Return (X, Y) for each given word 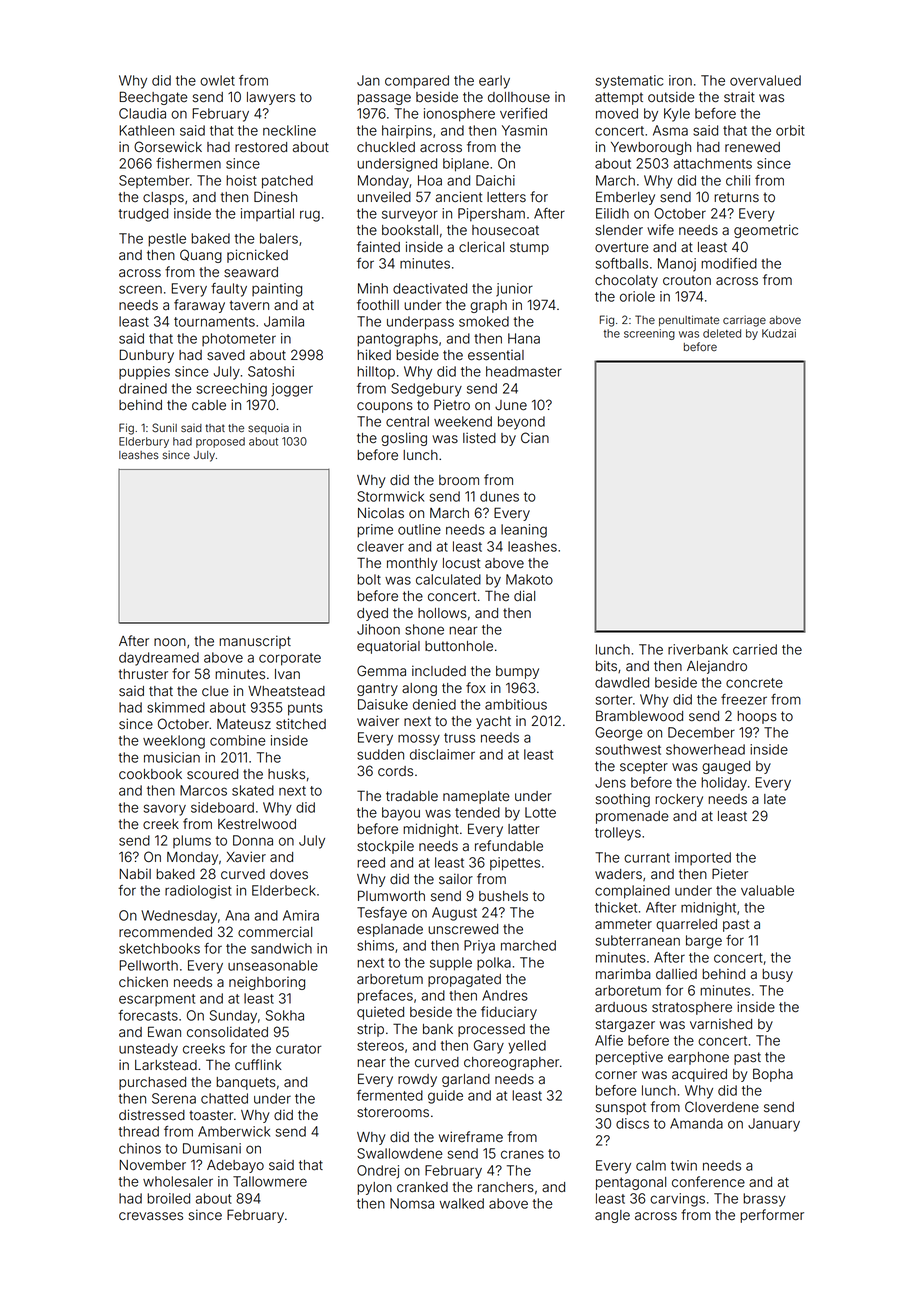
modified (729, 263)
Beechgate (153, 98)
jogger (292, 390)
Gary (489, 1047)
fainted (378, 247)
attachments (712, 163)
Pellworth (148, 965)
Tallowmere (270, 1181)
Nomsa (412, 1203)
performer (772, 1216)
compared (417, 82)
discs (632, 1123)
